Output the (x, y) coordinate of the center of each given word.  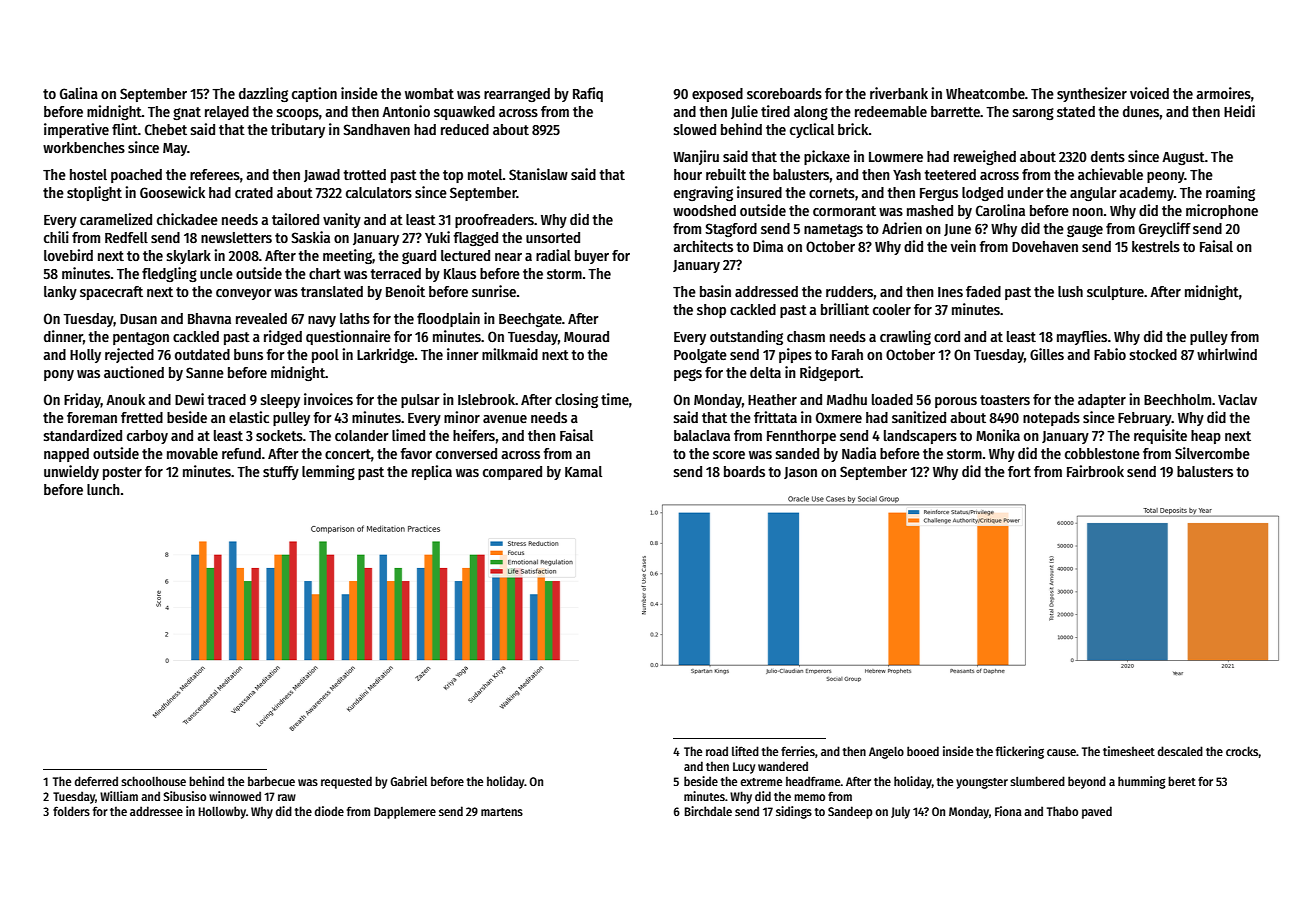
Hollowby (222, 812)
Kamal (583, 471)
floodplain (448, 319)
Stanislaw (538, 174)
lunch (103, 489)
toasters (1005, 400)
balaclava (702, 435)
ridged (283, 337)
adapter (1102, 401)
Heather (772, 399)
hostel (88, 174)
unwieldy (71, 472)
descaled (1180, 751)
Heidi (1239, 111)
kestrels (1156, 246)
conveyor (244, 294)
